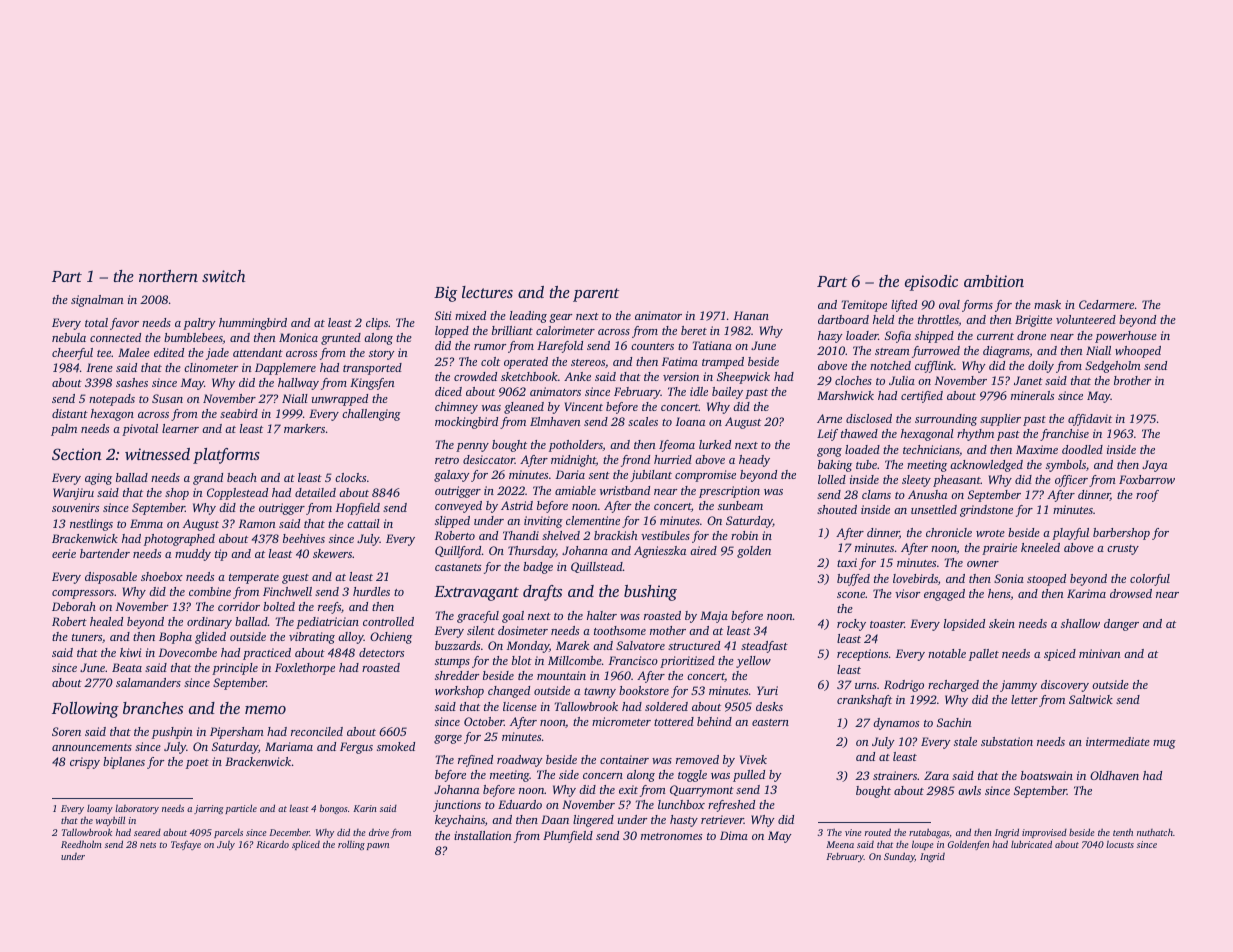  I want to click on episodic, so click(931, 283).
